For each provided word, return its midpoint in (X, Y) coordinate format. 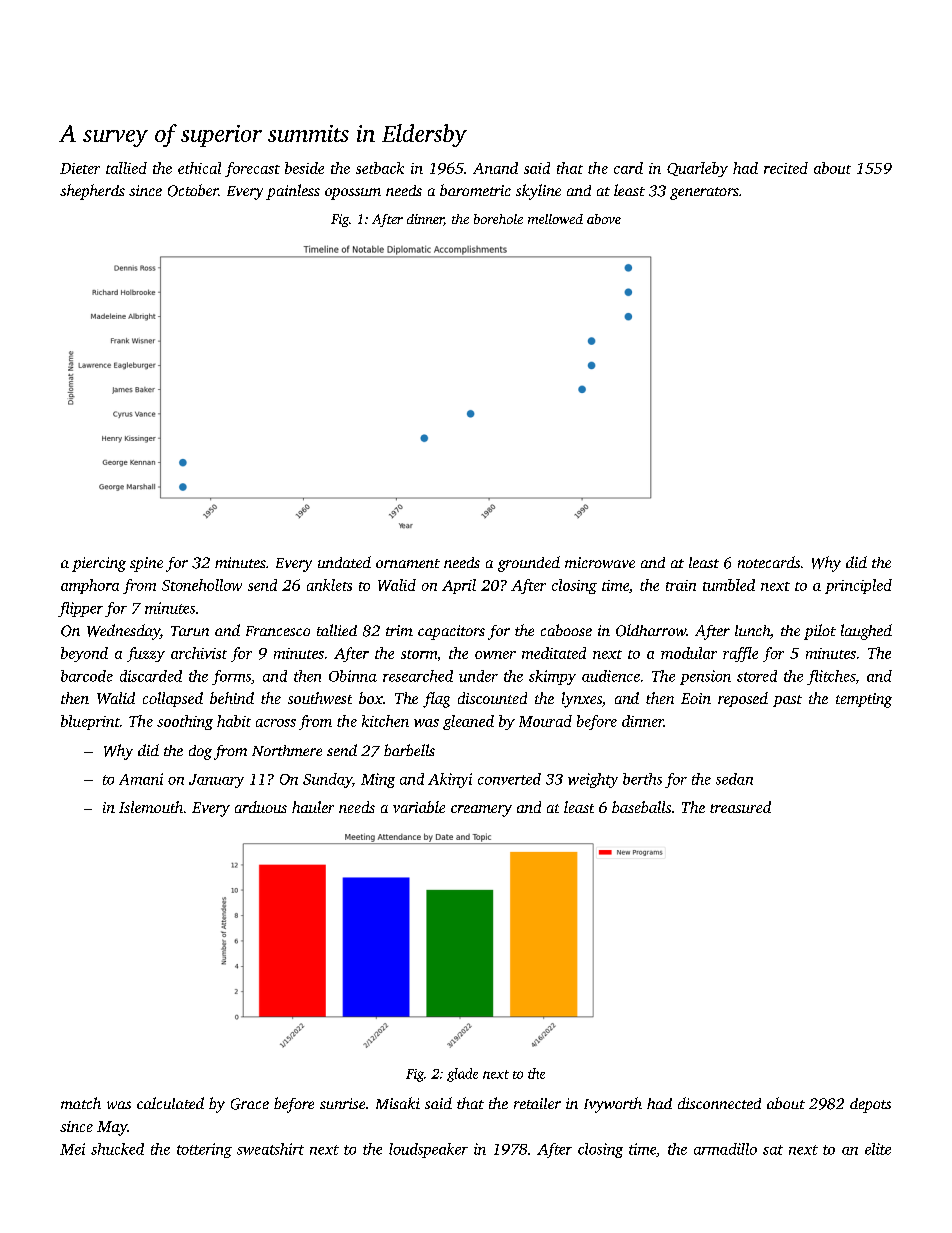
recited (786, 168)
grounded (529, 564)
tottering (204, 1150)
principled (858, 586)
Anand (495, 168)
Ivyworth (613, 1105)
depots (870, 1105)
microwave (600, 562)
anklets (329, 585)
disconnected (719, 1103)
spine (146, 564)
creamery (481, 811)
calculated (170, 1103)
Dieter (80, 168)
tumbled (729, 585)
